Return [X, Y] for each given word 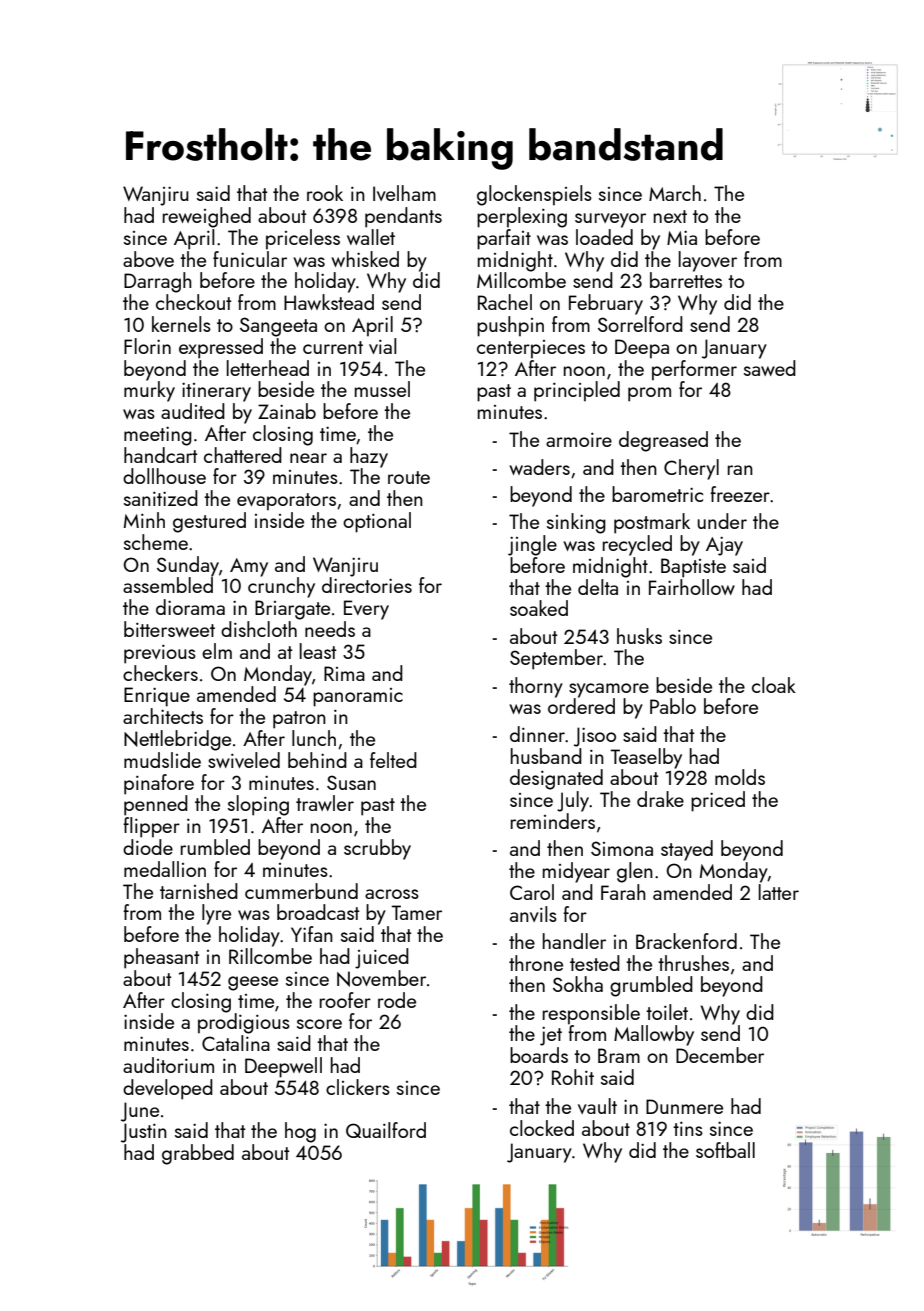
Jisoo [595, 737]
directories [367, 585]
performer [694, 370]
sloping [258, 805]
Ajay [724, 546]
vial [383, 346]
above [148, 259]
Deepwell [283, 1067]
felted [393, 760]
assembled [168, 585]
